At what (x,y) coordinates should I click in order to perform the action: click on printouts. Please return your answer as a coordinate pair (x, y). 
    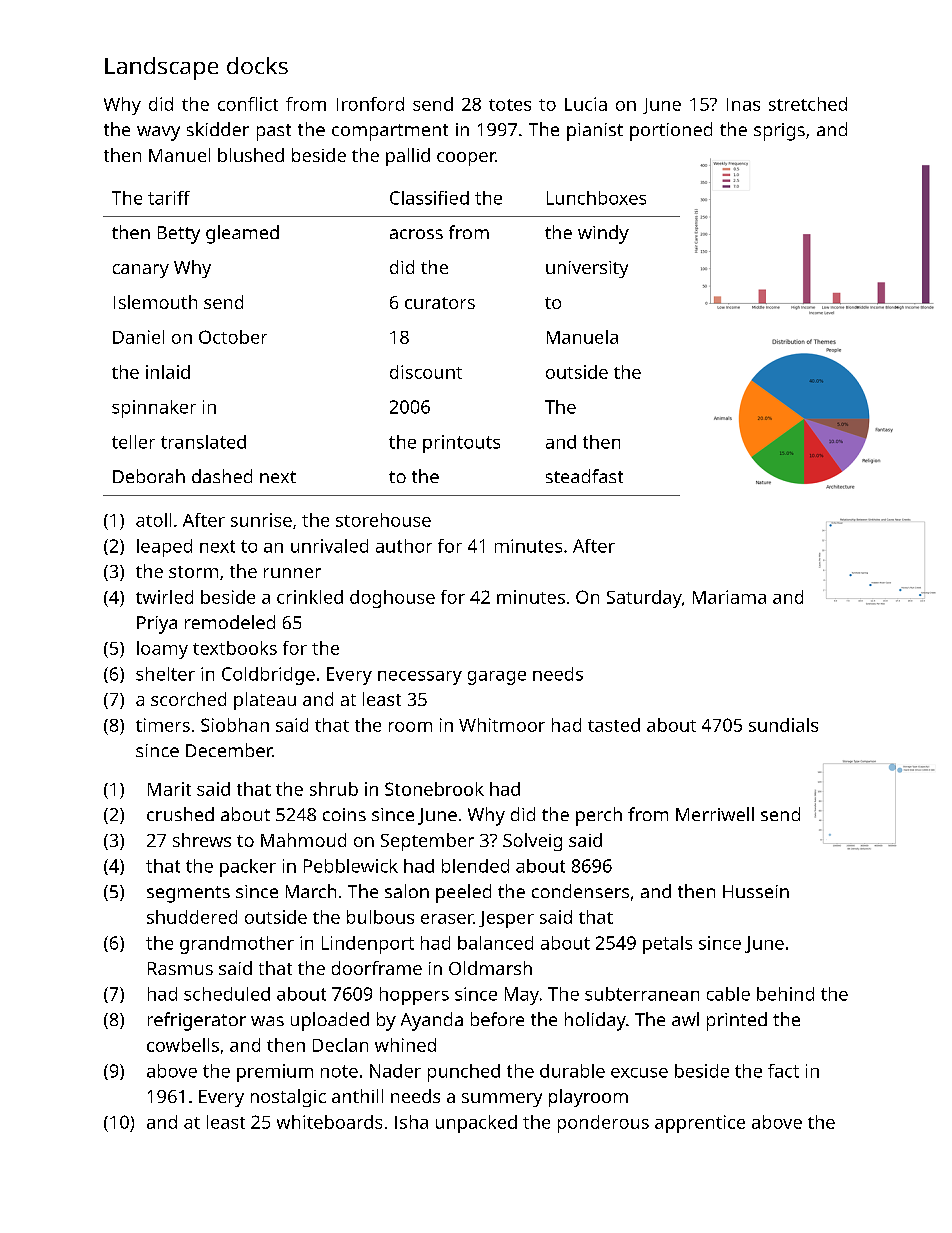
    Looking at the image, I should click on (461, 444).
